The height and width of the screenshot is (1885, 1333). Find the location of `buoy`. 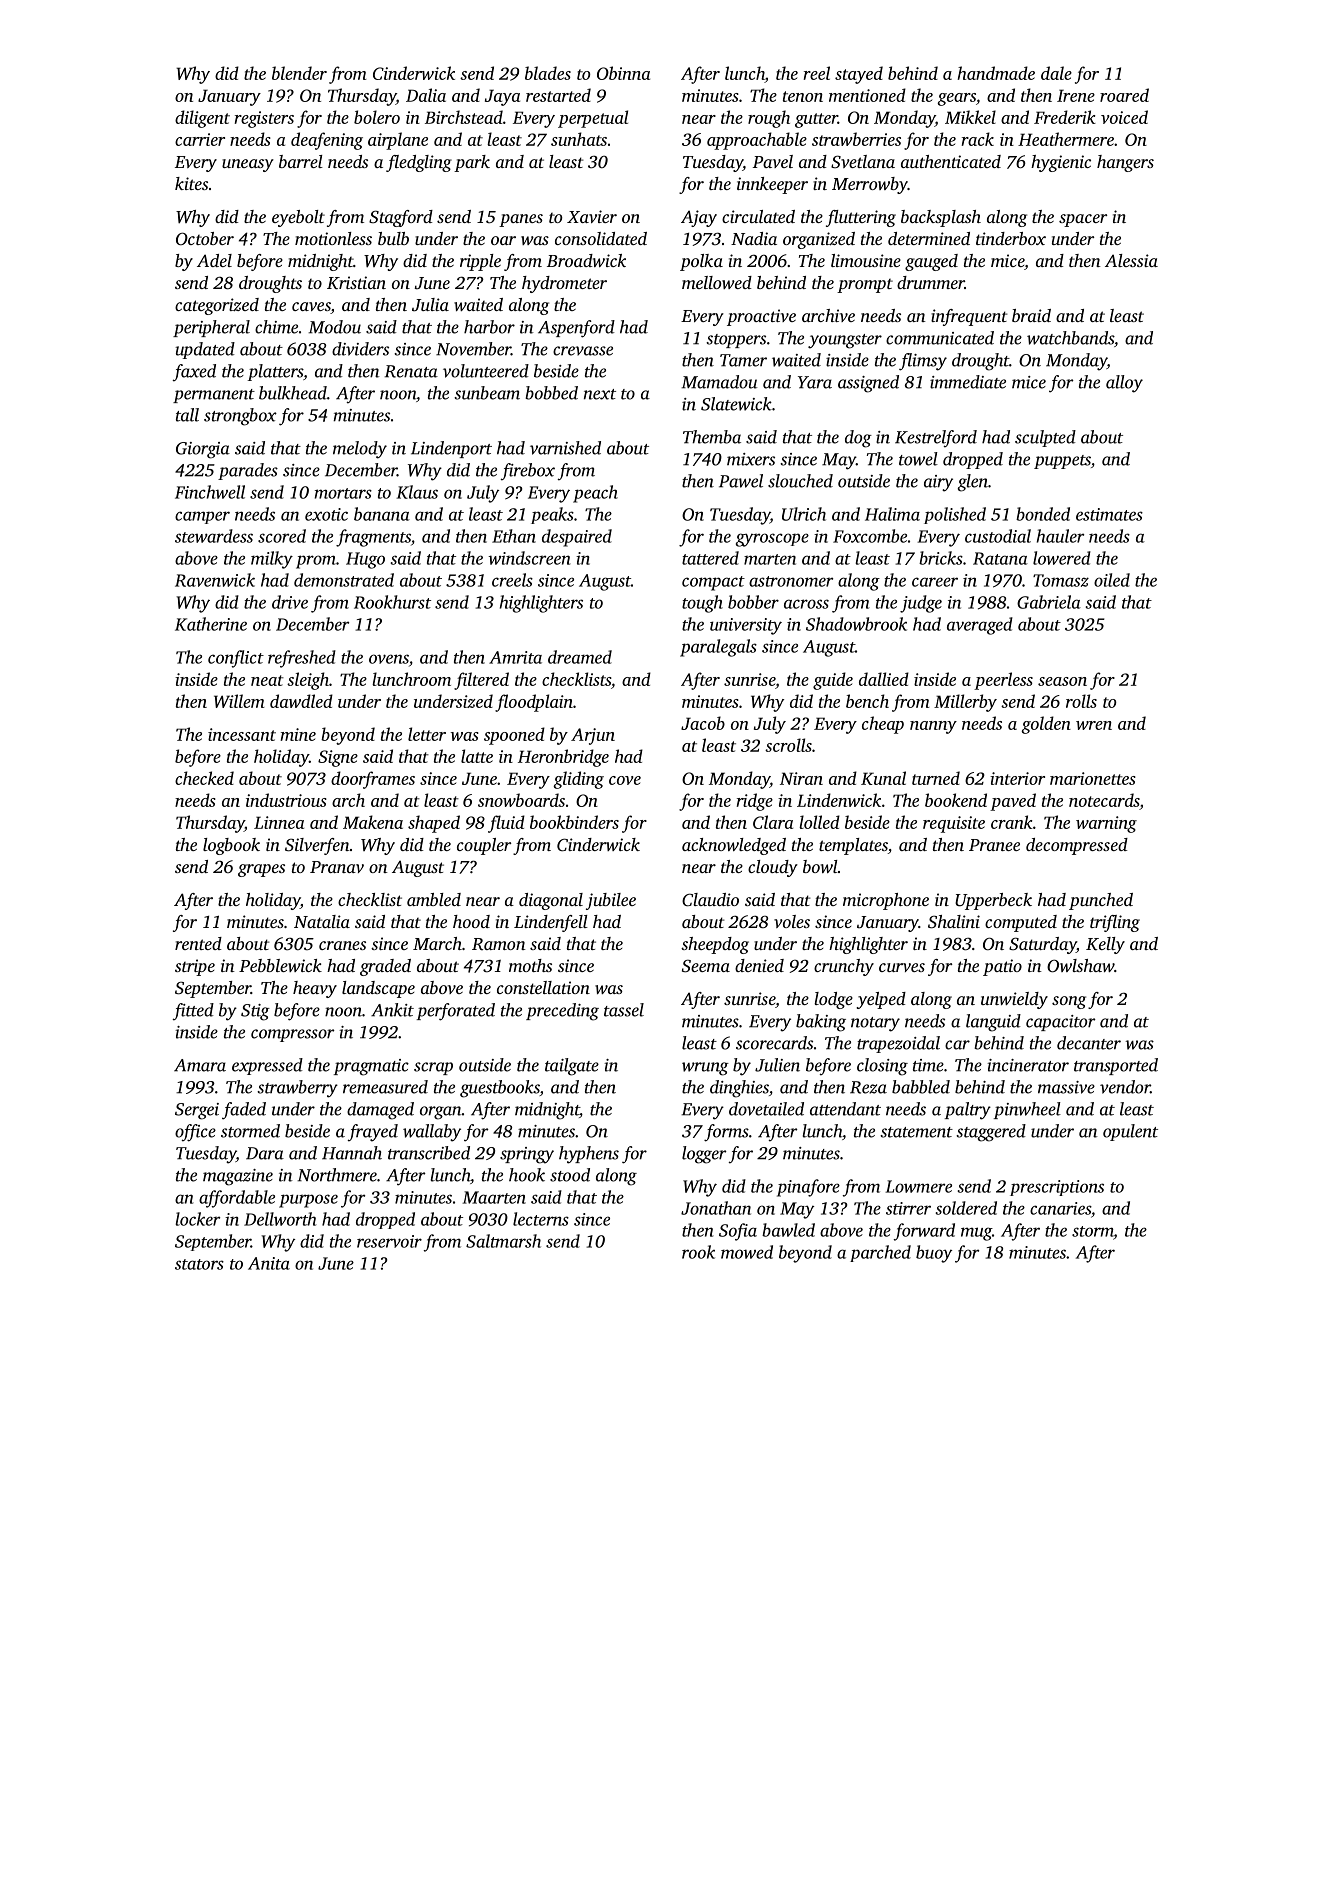

buoy is located at coordinates (934, 1254).
